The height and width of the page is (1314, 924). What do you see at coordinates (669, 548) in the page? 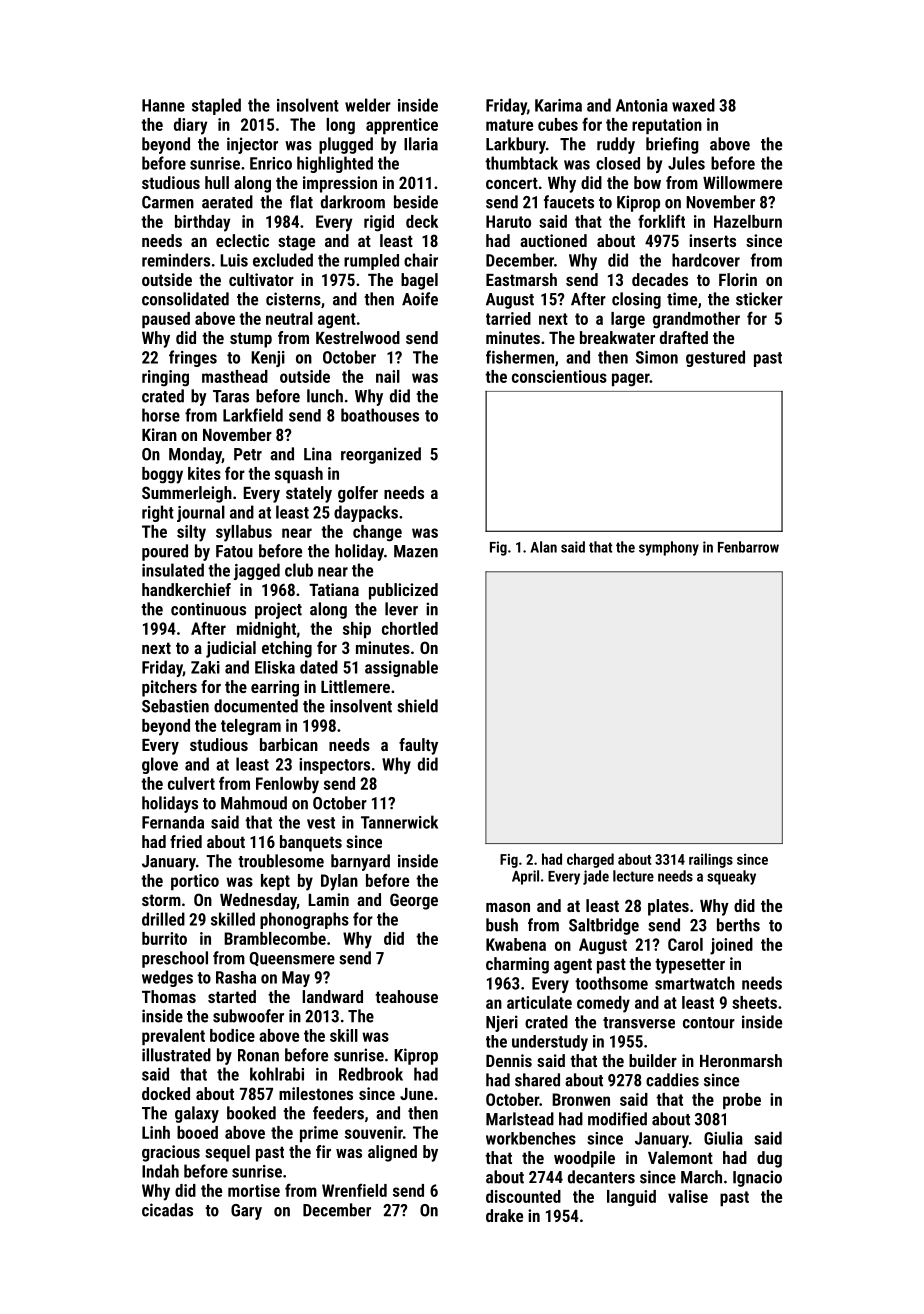
I see `symphony` at bounding box center [669, 548].
